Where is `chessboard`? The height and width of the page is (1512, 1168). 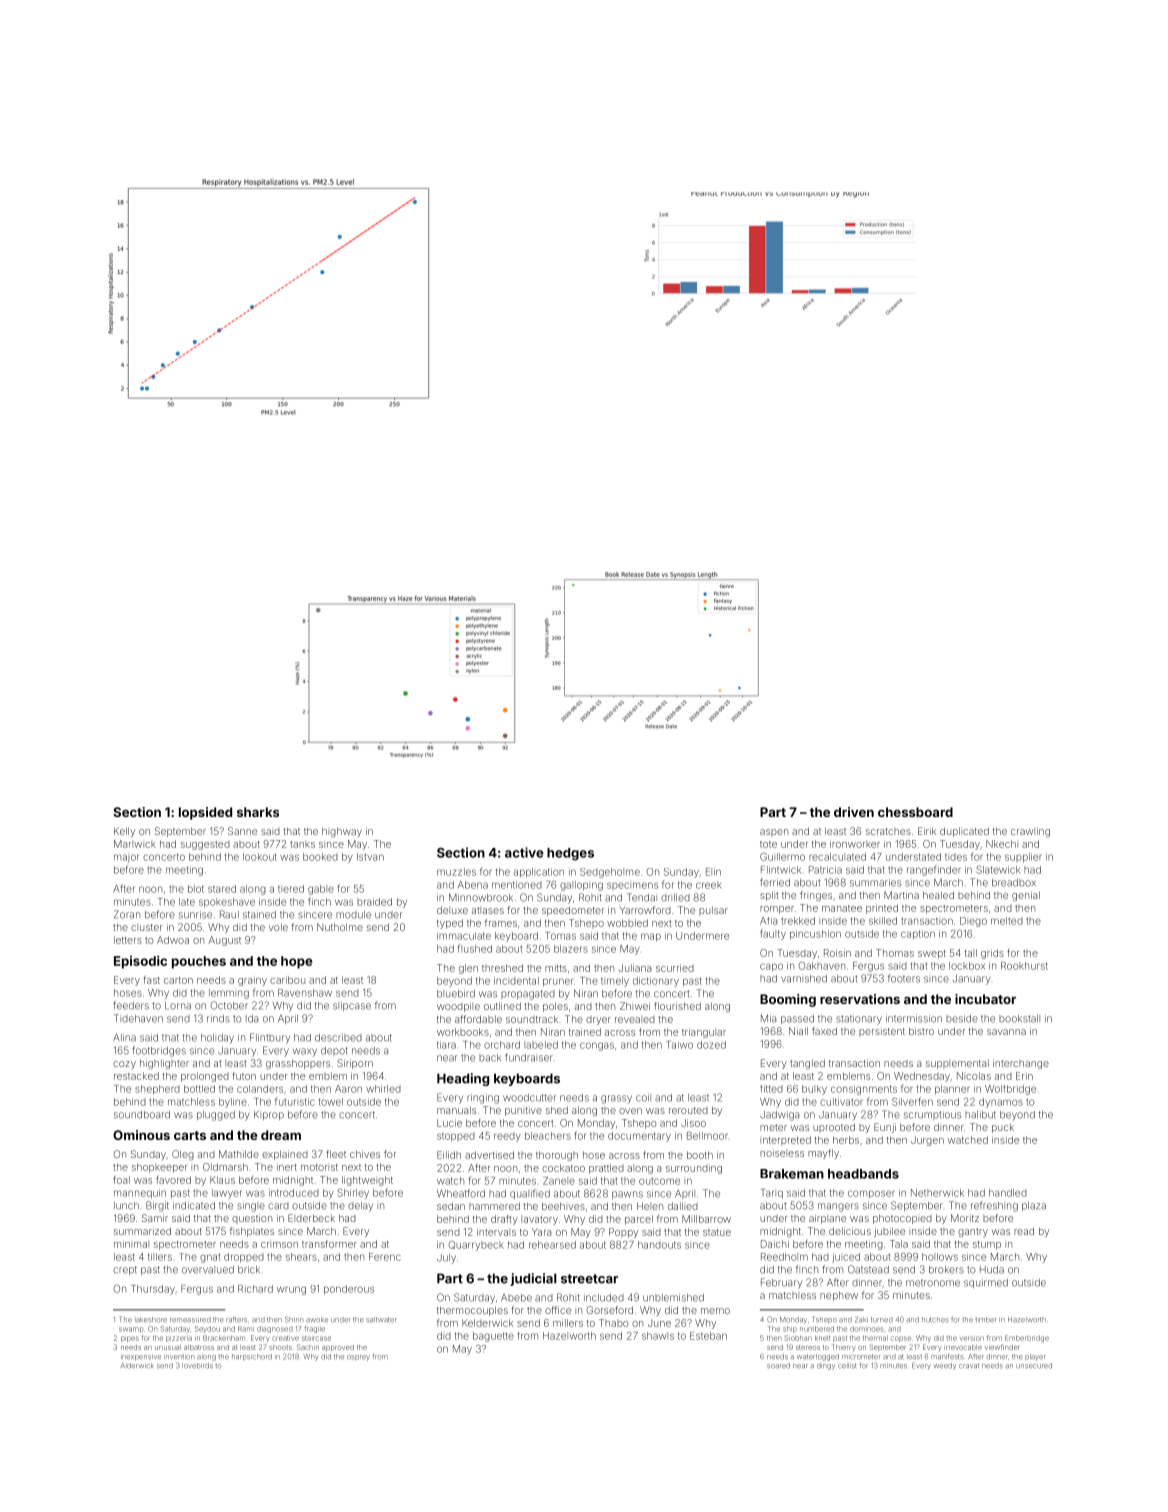 chessboard is located at coordinates (915, 812).
